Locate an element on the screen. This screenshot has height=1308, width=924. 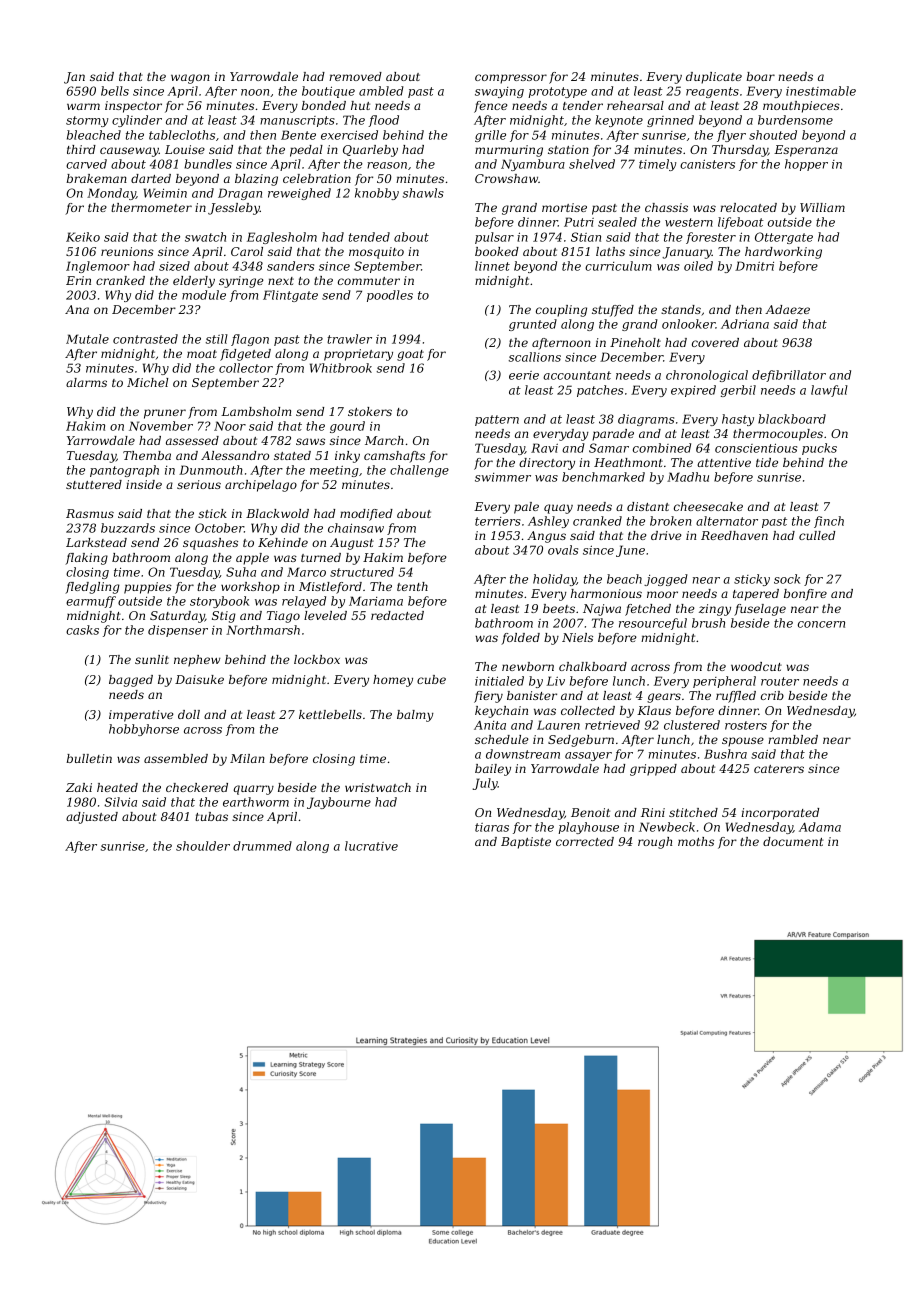
inestimable is located at coordinates (821, 91).
